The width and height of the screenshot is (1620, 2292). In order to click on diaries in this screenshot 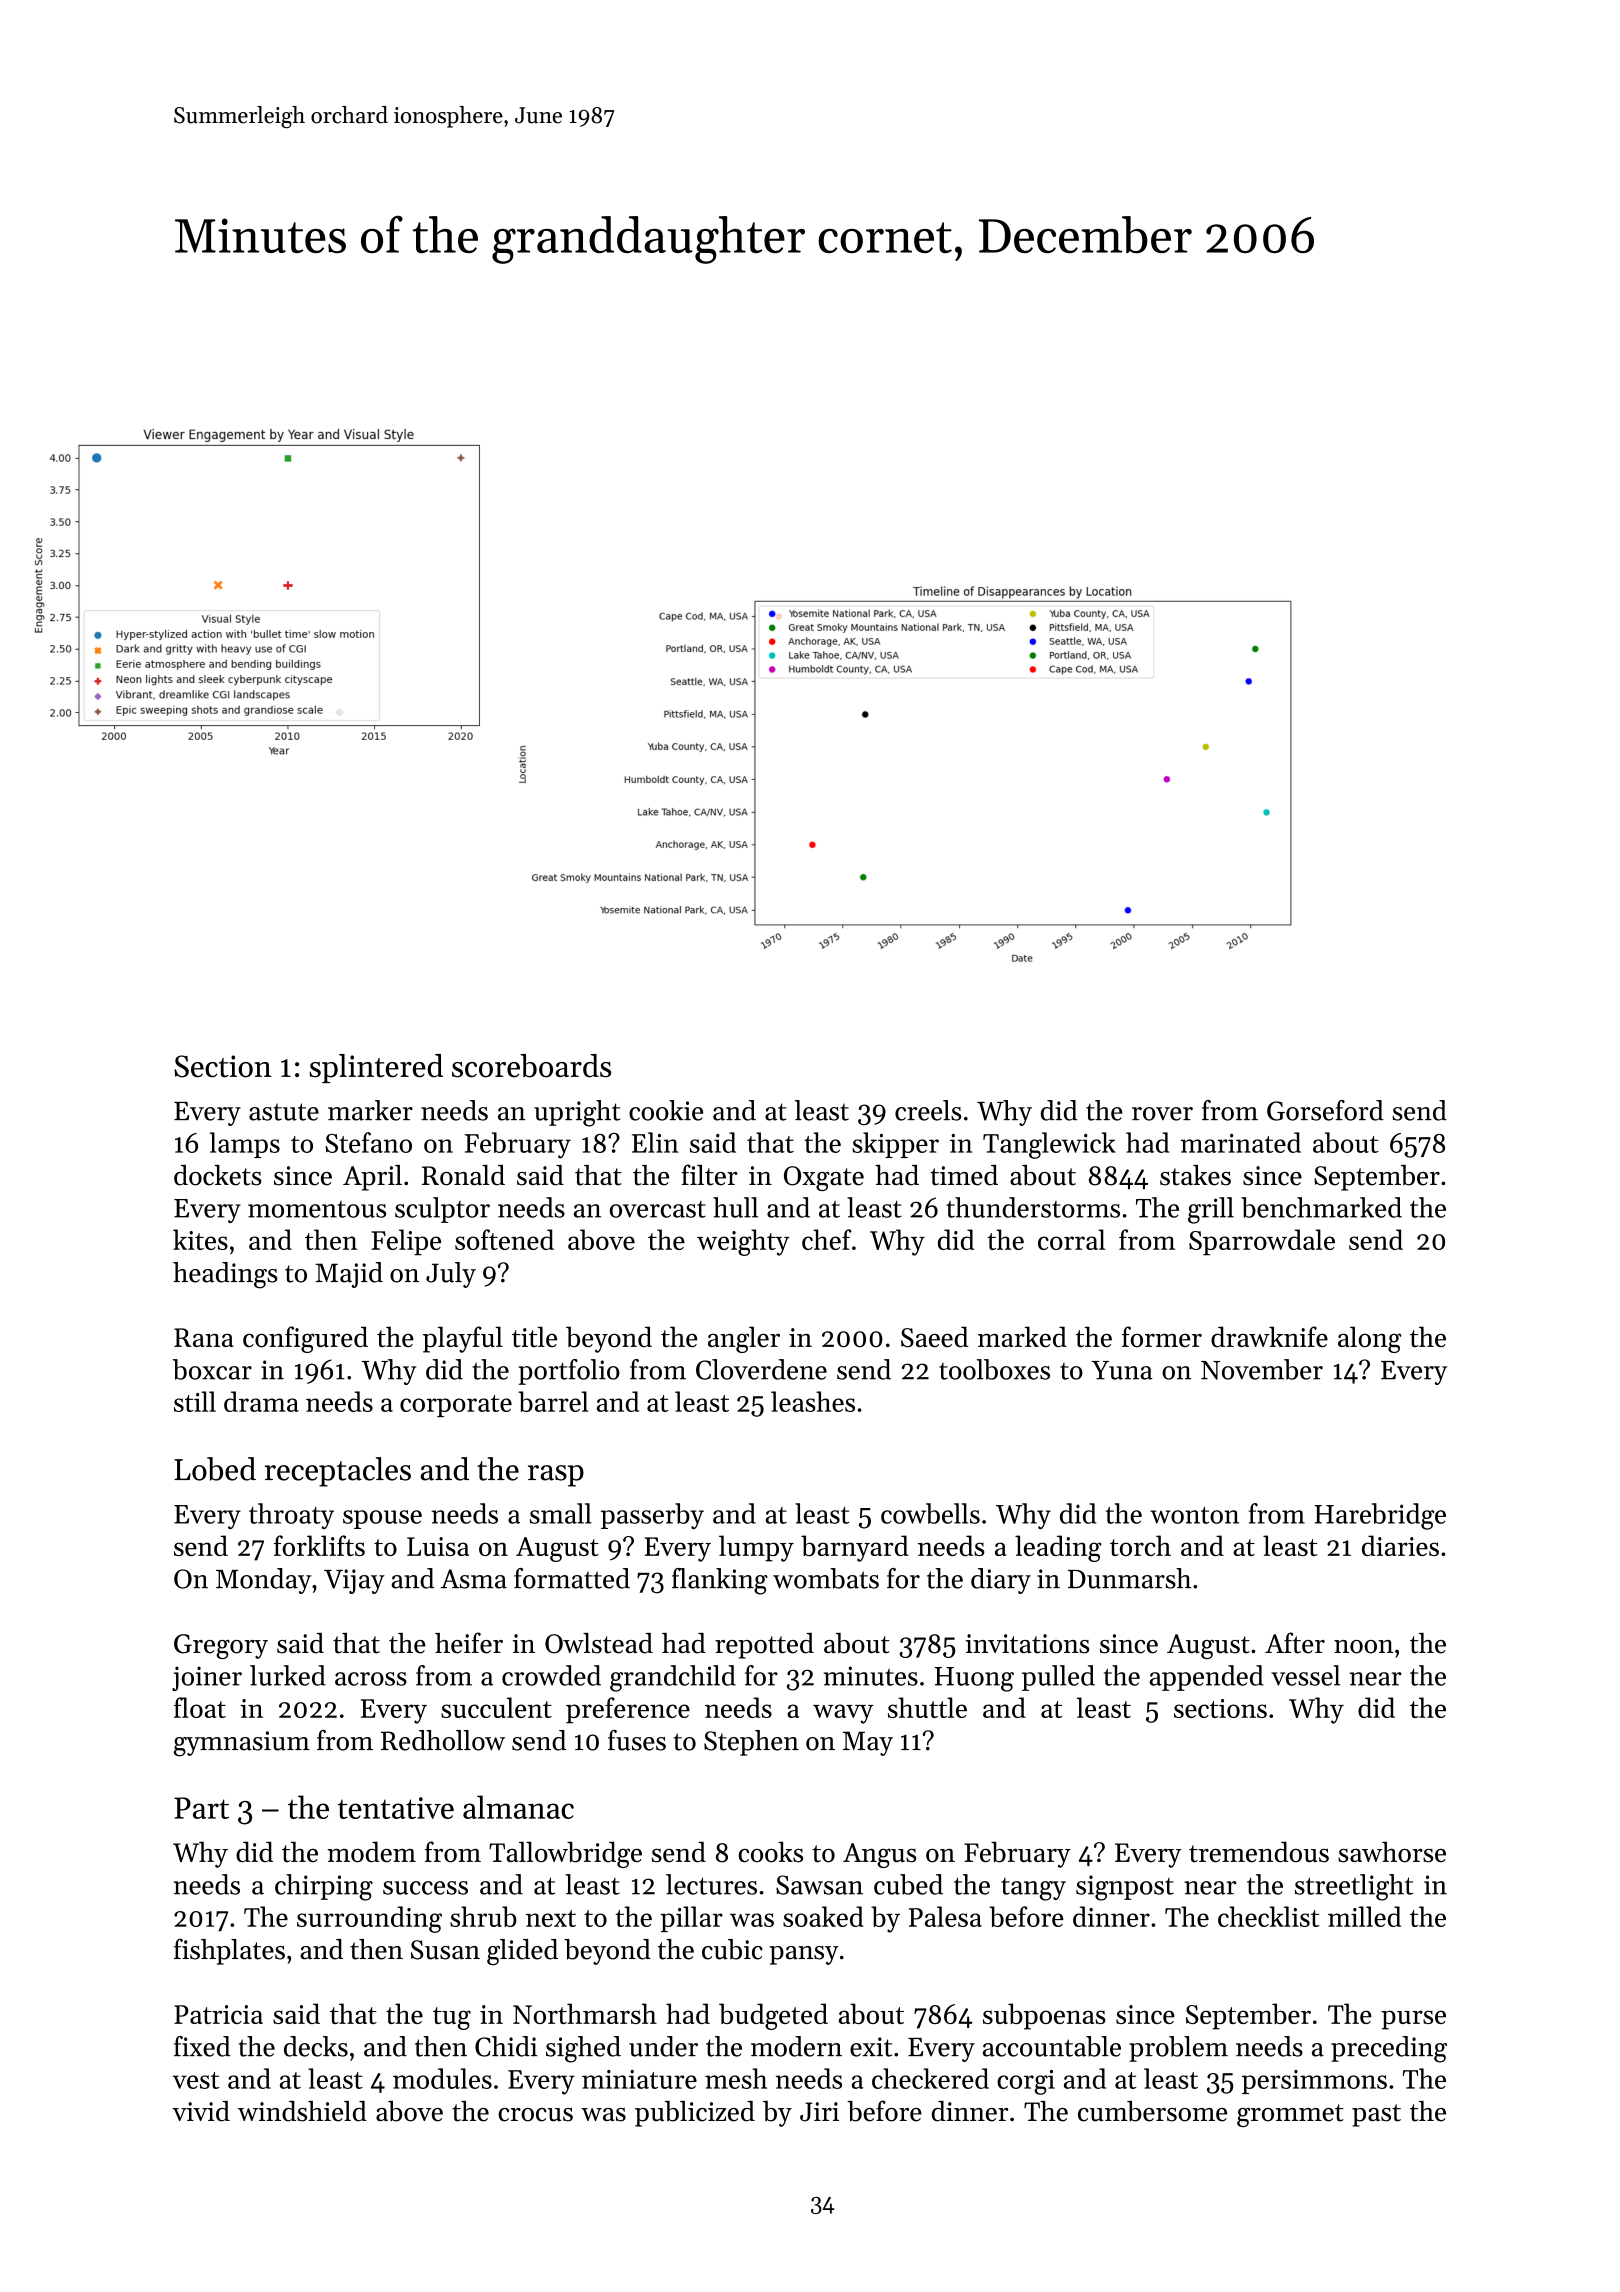, I will do `click(1400, 1545)`.
